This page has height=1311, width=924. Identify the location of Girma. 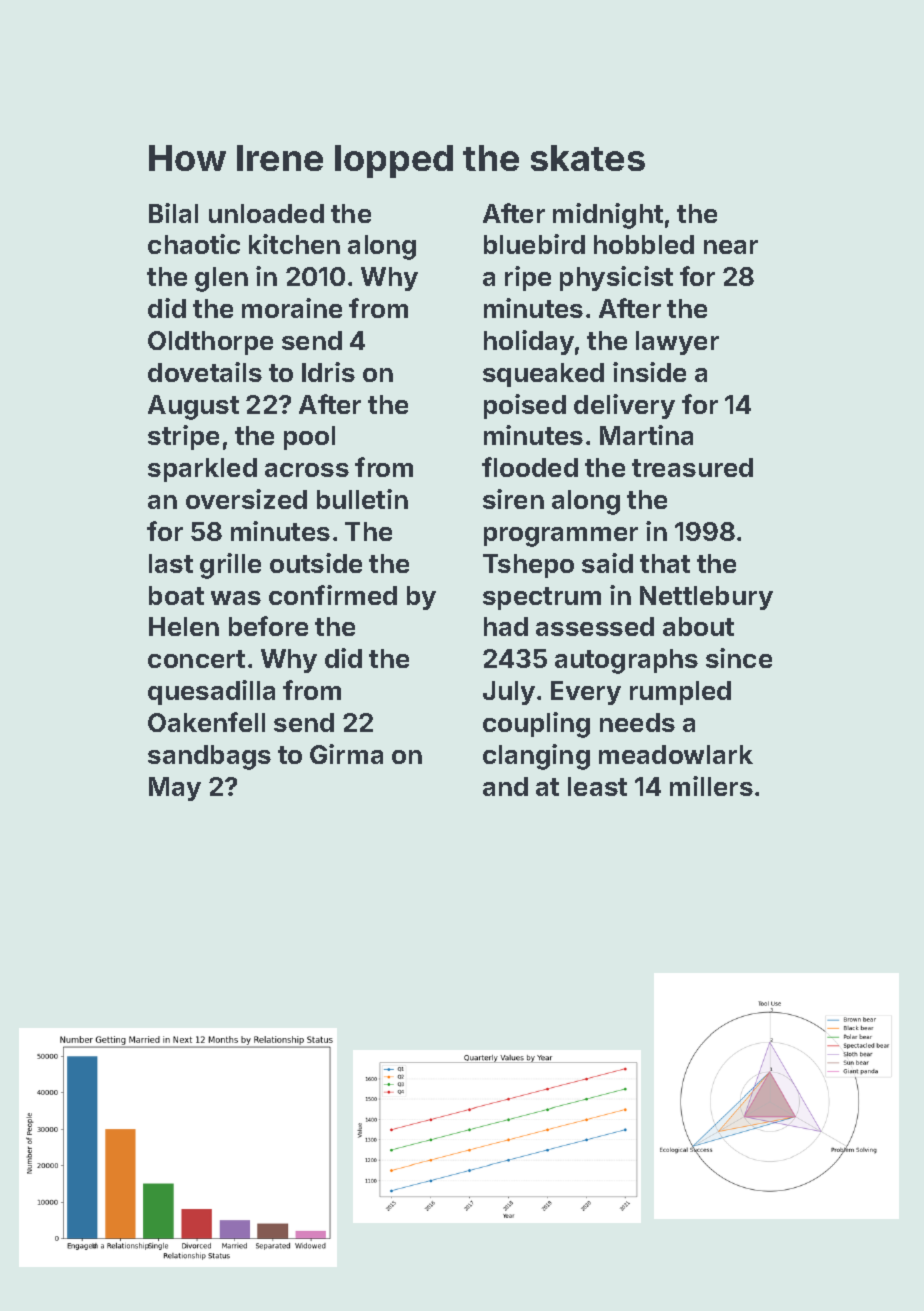
(346, 754).
